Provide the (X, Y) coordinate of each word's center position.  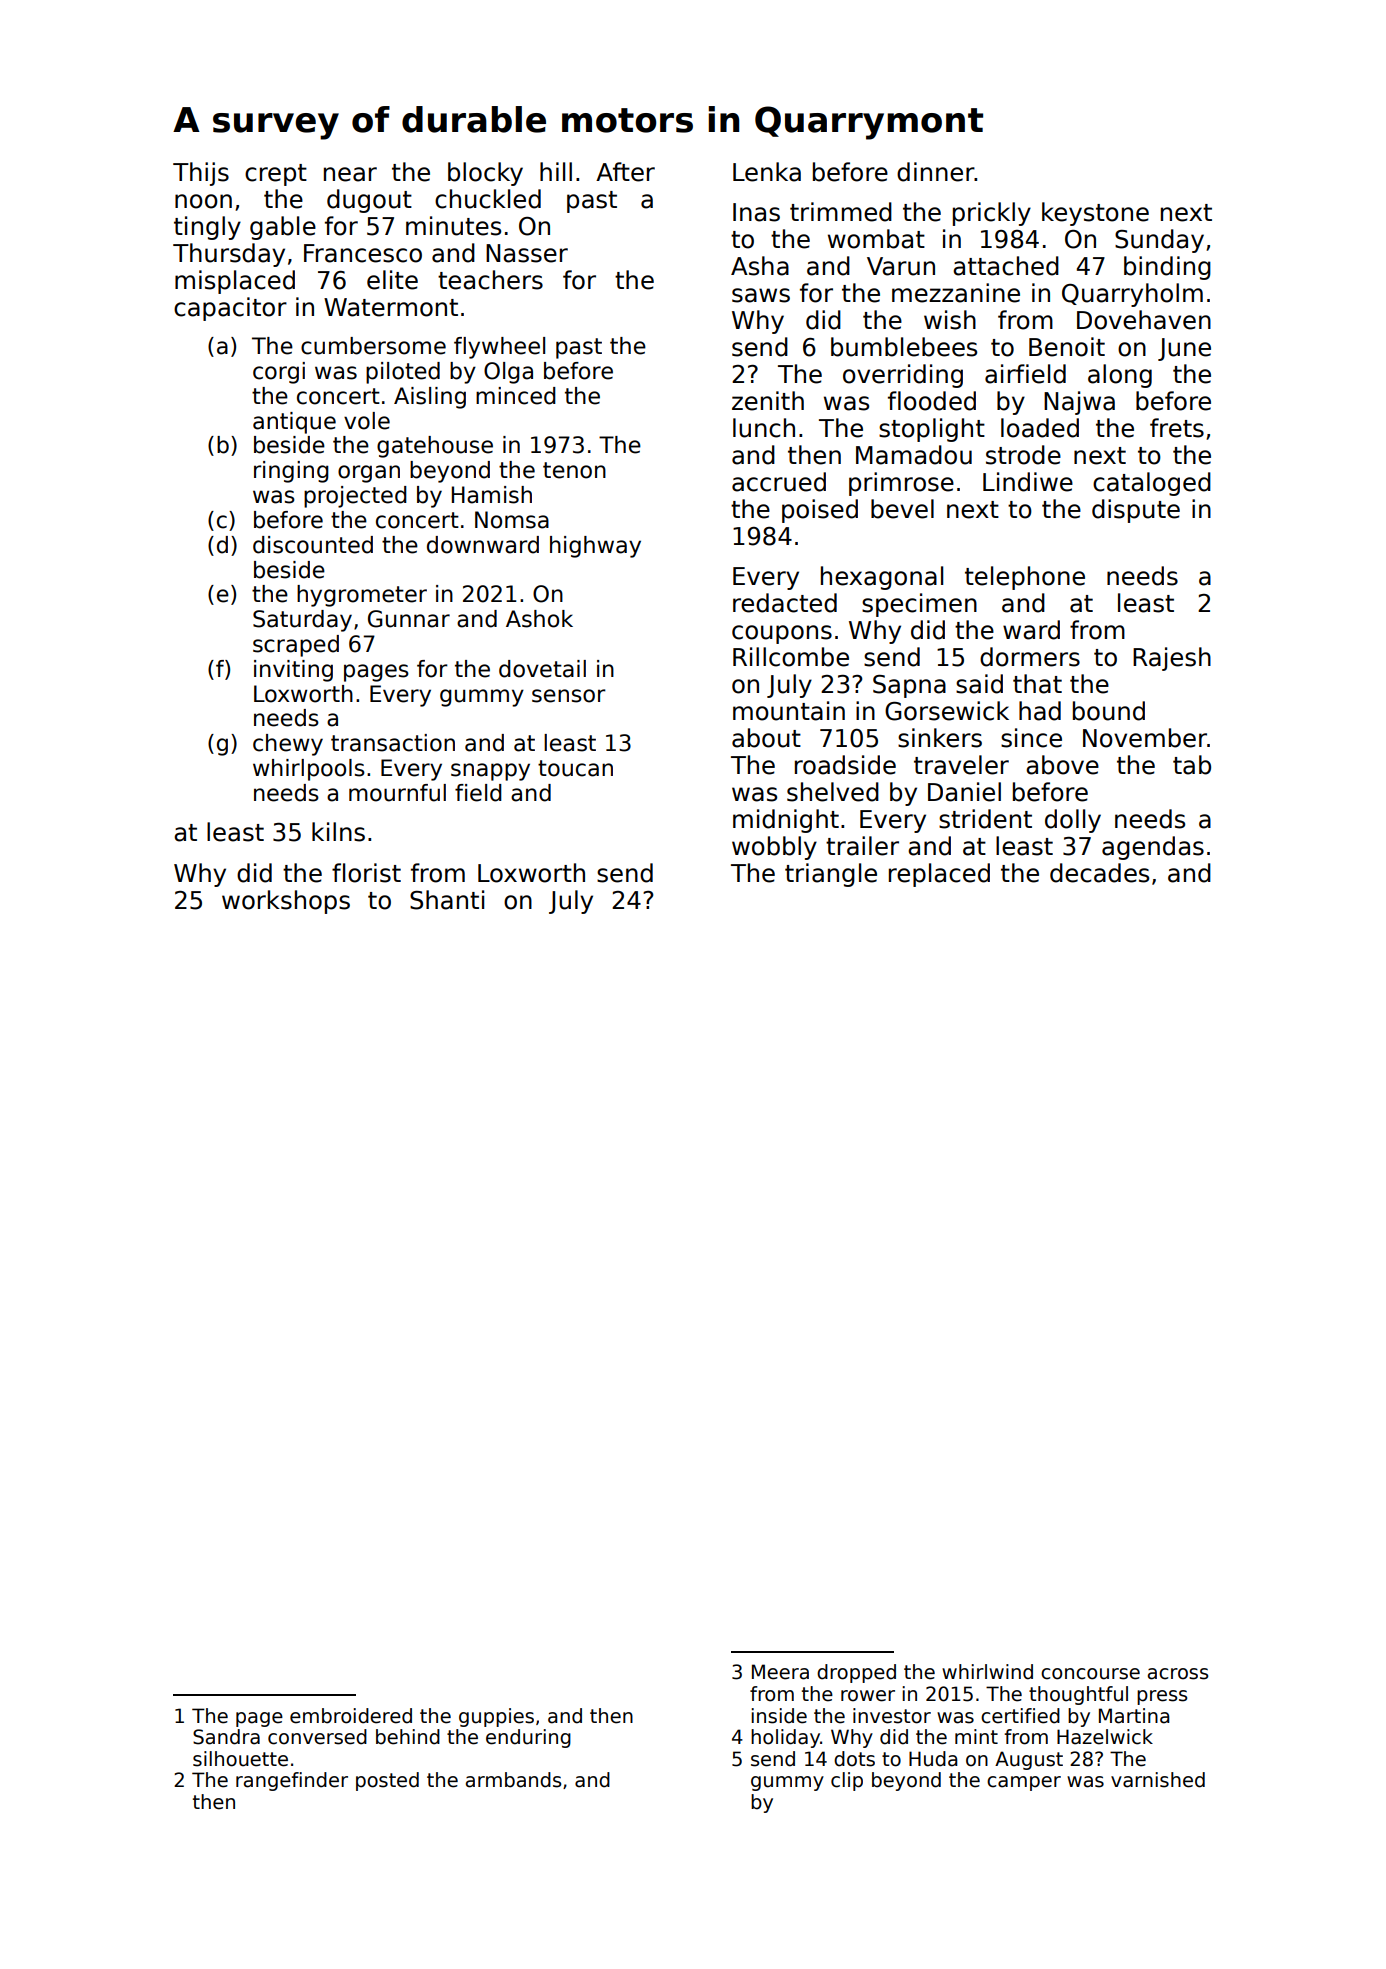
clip (847, 1781)
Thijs (201, 174)
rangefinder (292, 1781)
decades (1099, 873)
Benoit (1067, 347)
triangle (831, 875)
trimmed (841, 212)
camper (1024, 1783)
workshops (286, 902)
